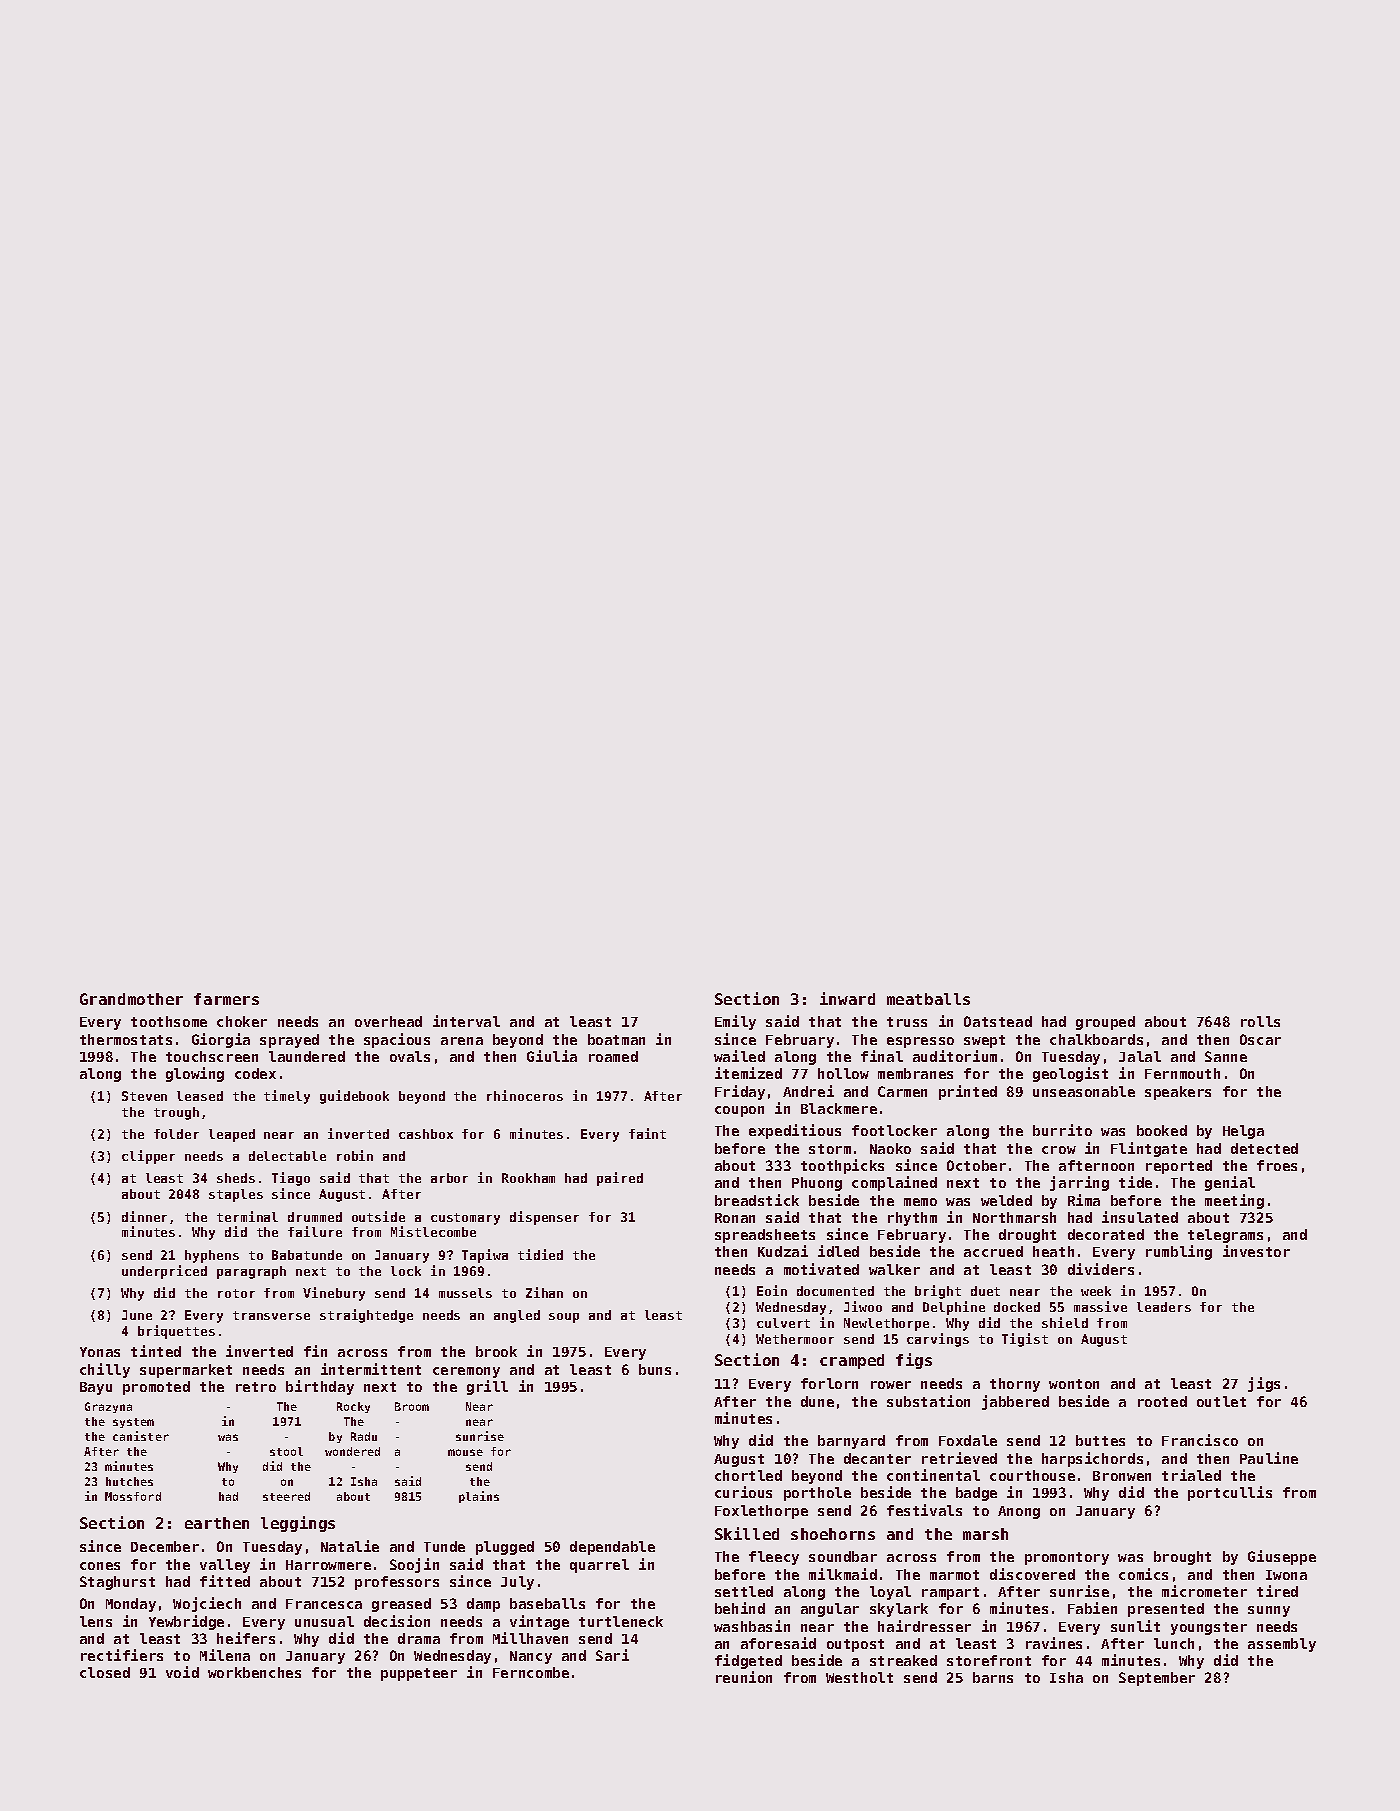 This screenshot has height=1811, width=1400. What do you see at coordinates (246, 1638) in the screenshot?
I see `heifers` at bounding box center [246, 1638].
